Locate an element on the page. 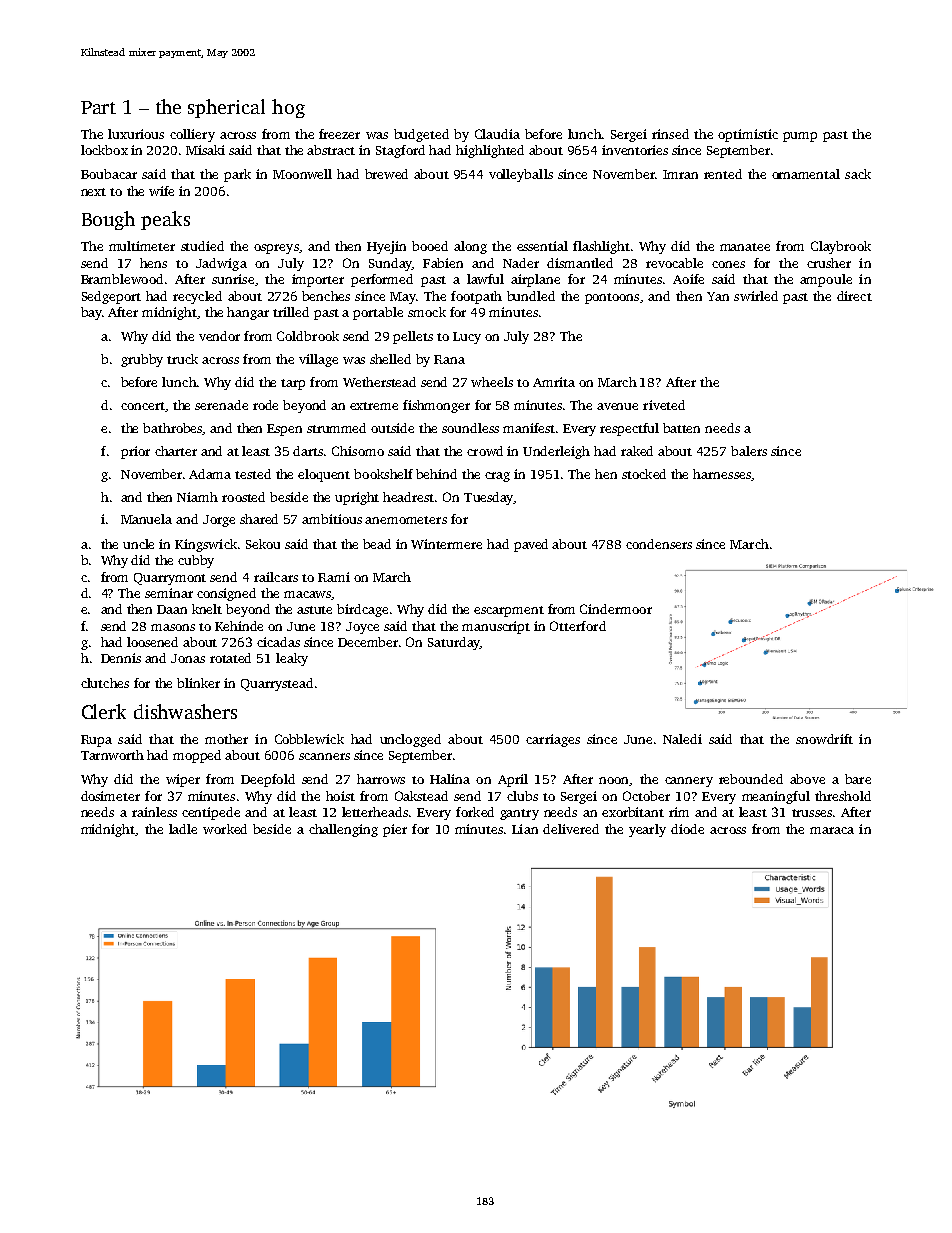 This page has width=952, height=1233. delivered is located at coordinates (571, 829).
